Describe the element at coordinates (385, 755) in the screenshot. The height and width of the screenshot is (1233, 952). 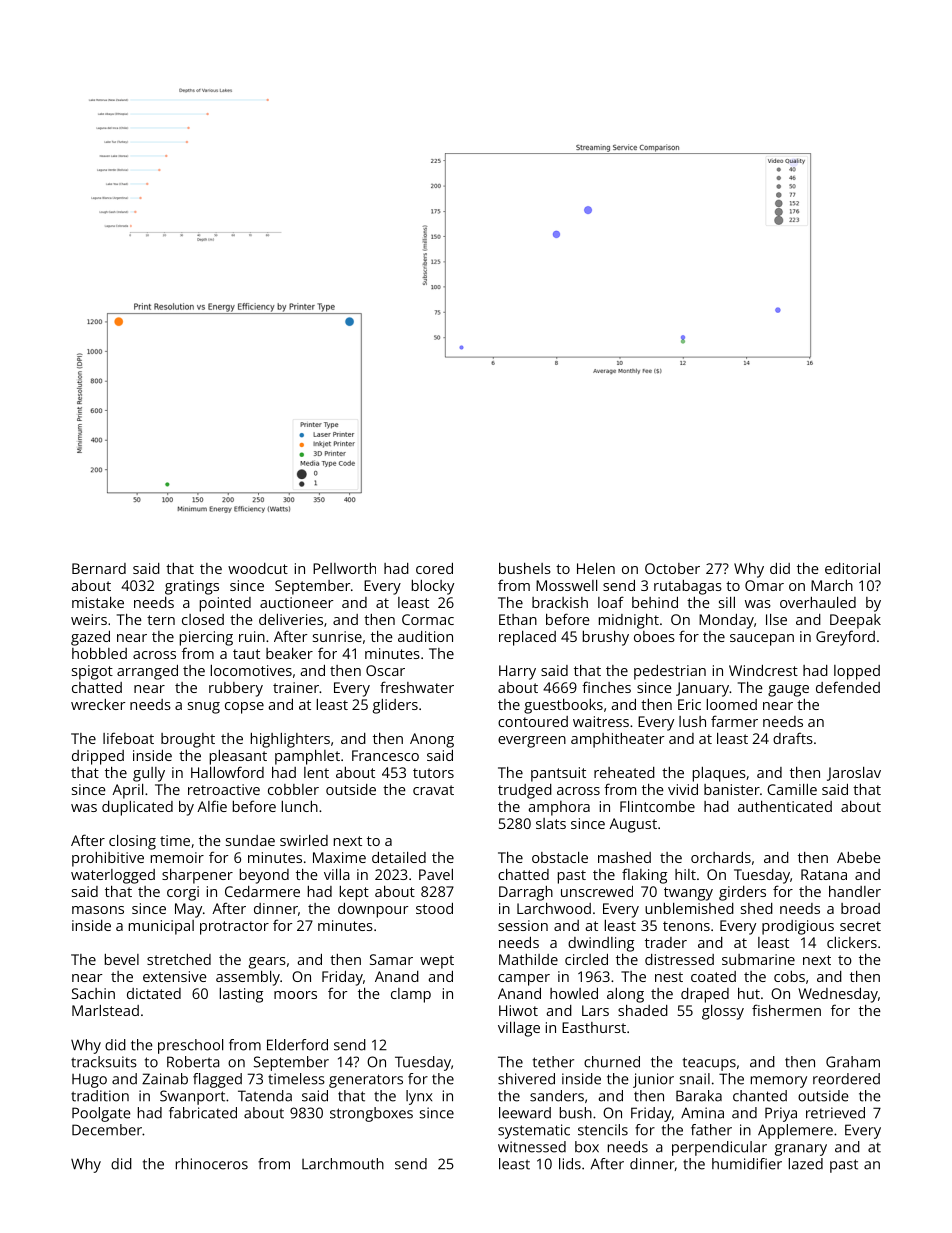
I see `Francesco` at that location.
